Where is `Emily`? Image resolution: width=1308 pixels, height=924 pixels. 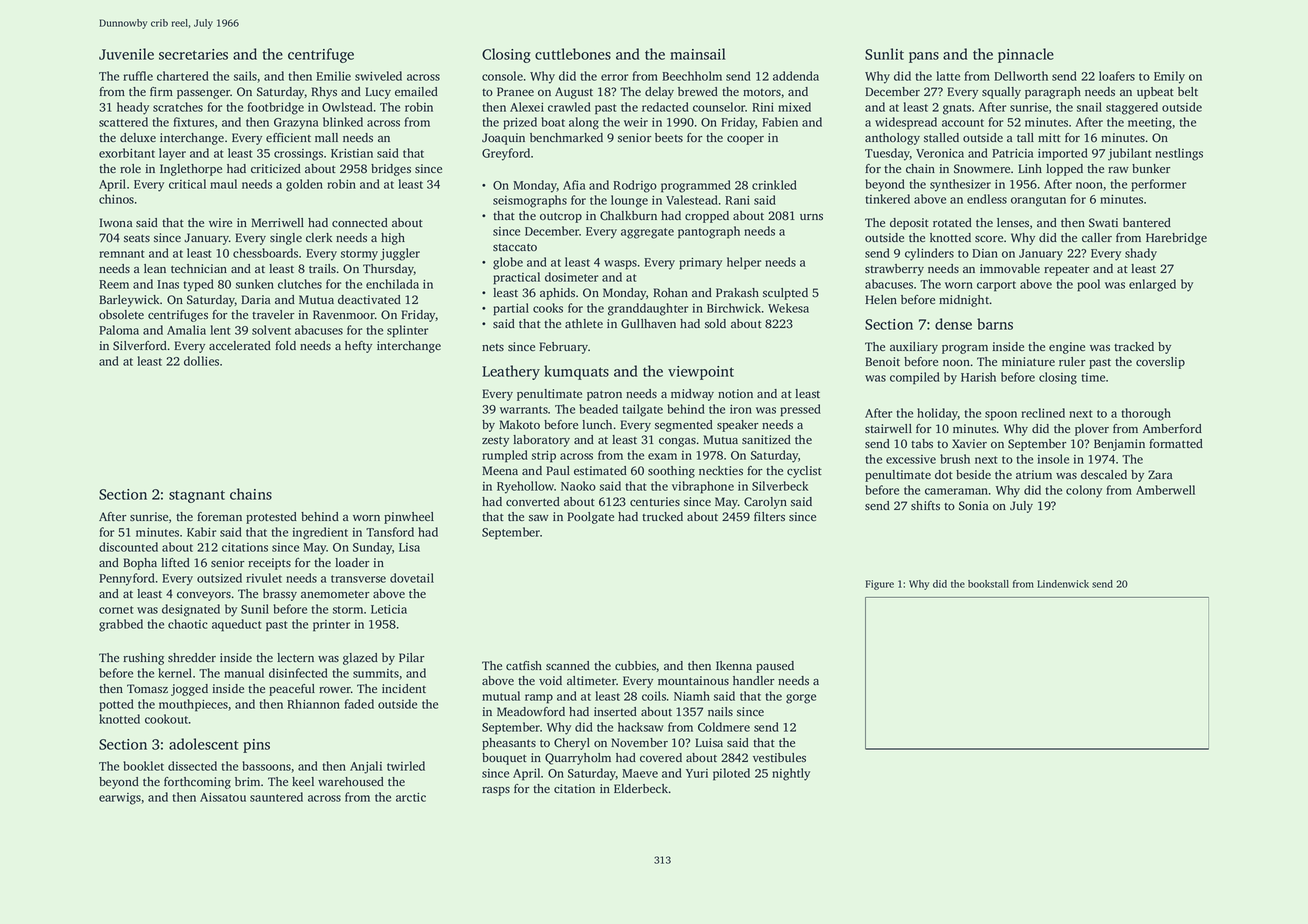
Emily is located at coordinates (1169, 77).
